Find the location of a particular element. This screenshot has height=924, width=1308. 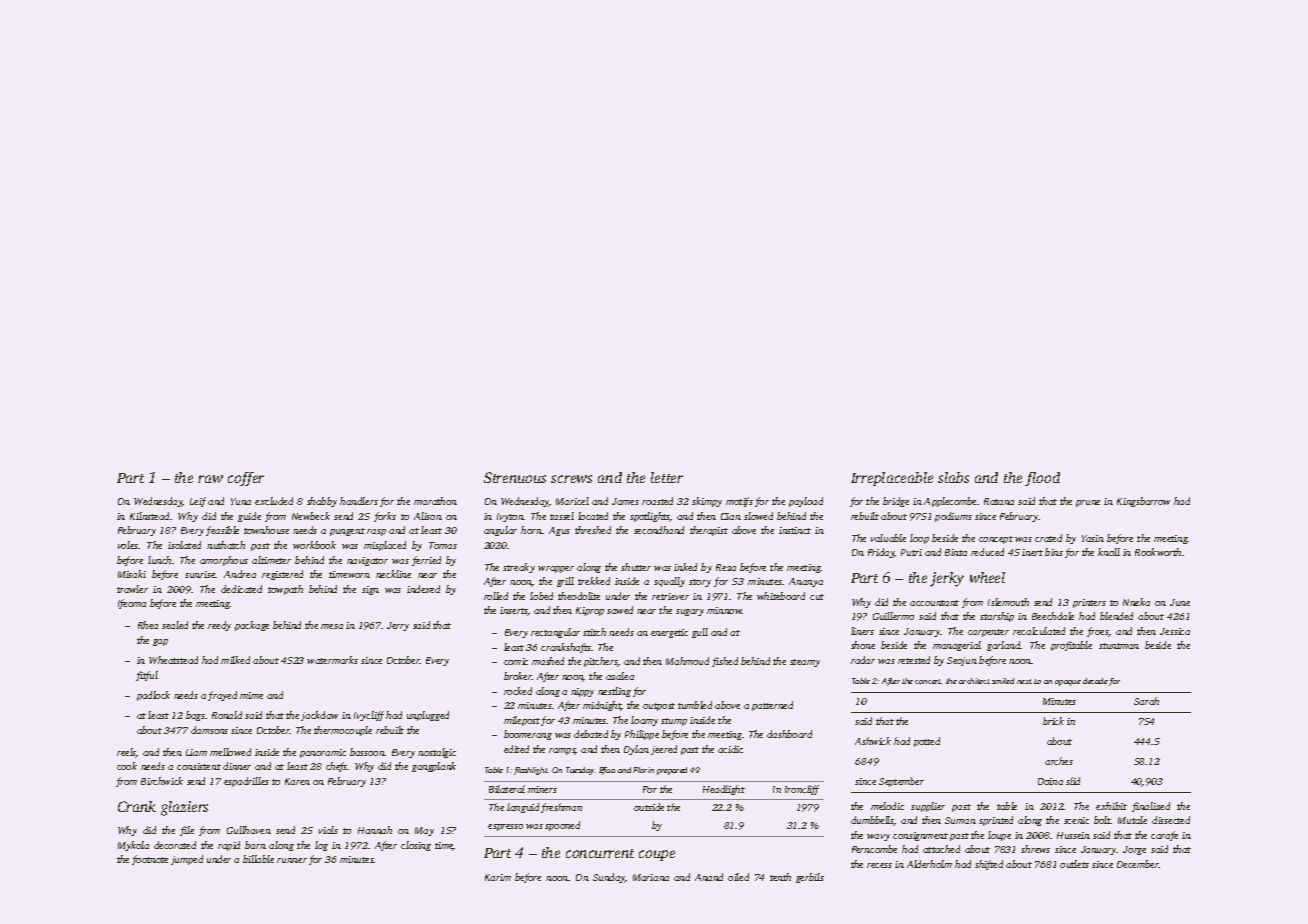

froes is located at coordinates (1098, 632).
